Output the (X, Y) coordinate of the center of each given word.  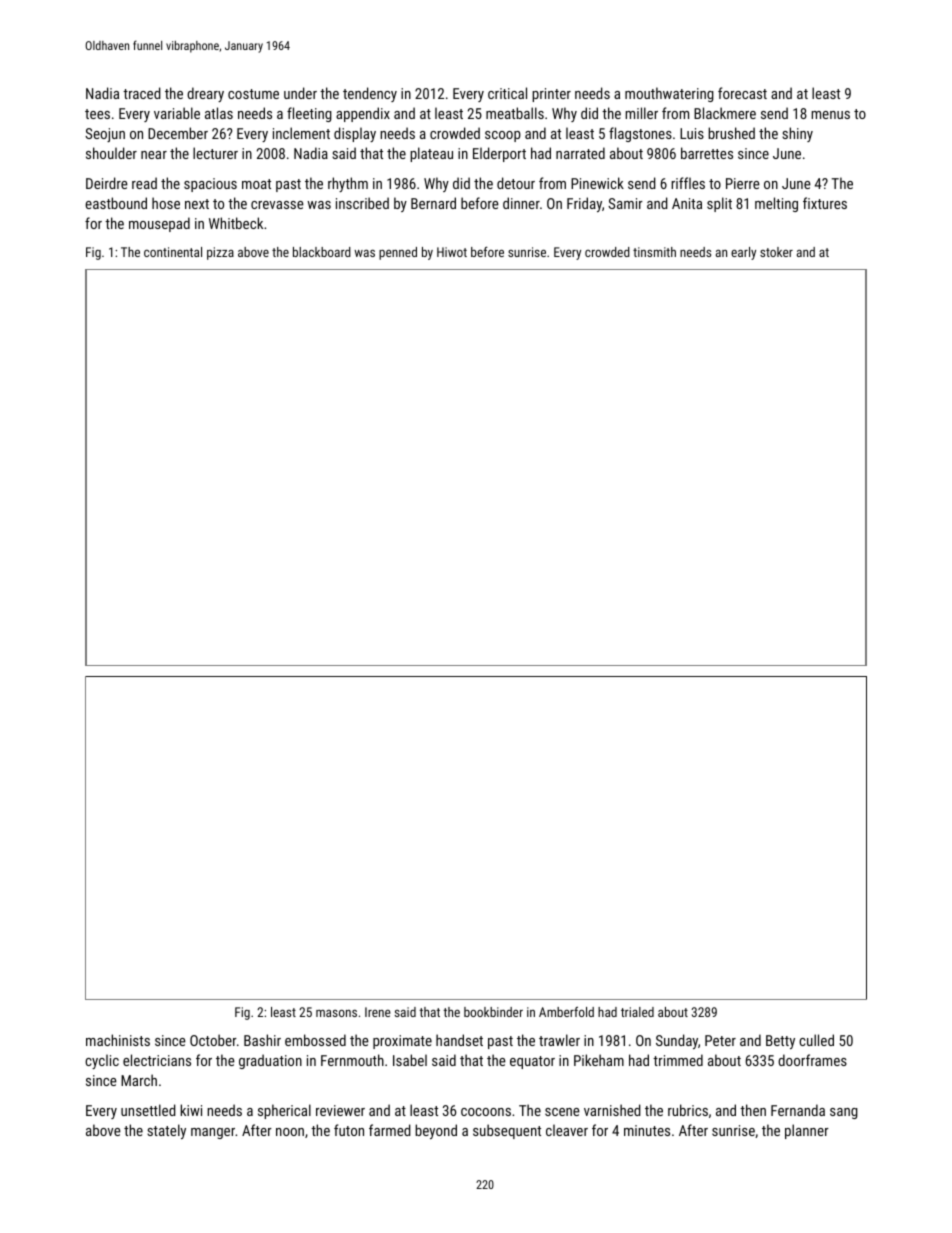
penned (398, 253)
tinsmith (654, 252)
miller (641, 113)
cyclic (102, 1061)
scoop (503, 136)
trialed (637, 1012)
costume (253, 94)
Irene (378, 1012)
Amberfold (566, 1012)
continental (173, 252)
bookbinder (493, 1012)
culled (816, 1040)
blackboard (322, 252)
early (743, 253)
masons (336, 1013)
